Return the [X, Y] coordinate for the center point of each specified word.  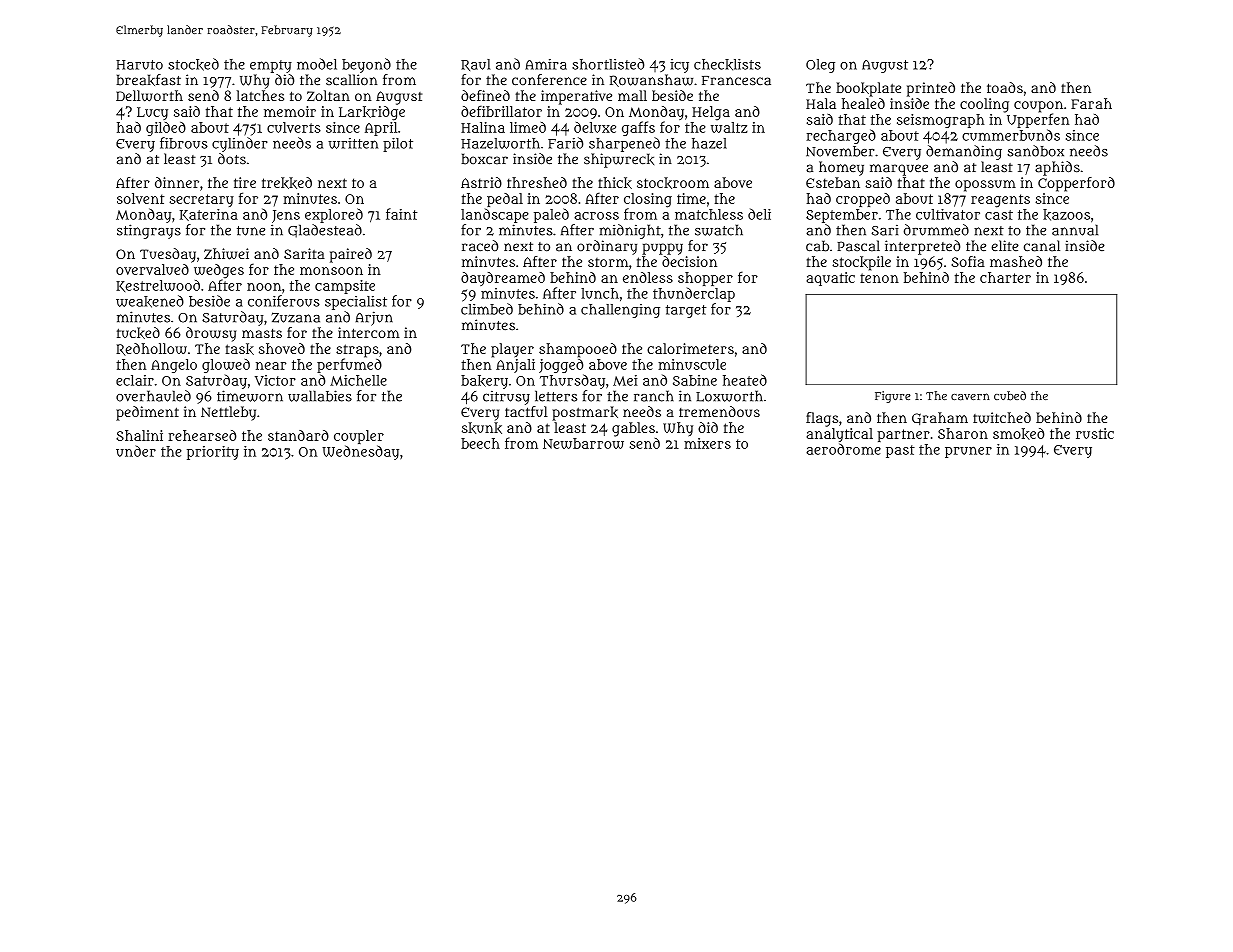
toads [1005, 87]
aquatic [830, 279]
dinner [177, 182]
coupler [359, 437]
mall [632, 95]
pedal [505, 200]
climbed [487, 309]
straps [357, 351]
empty [271, 66]
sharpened [624, 144]
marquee [899, 170]
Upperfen [1038, 120]
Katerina [209, 215]
